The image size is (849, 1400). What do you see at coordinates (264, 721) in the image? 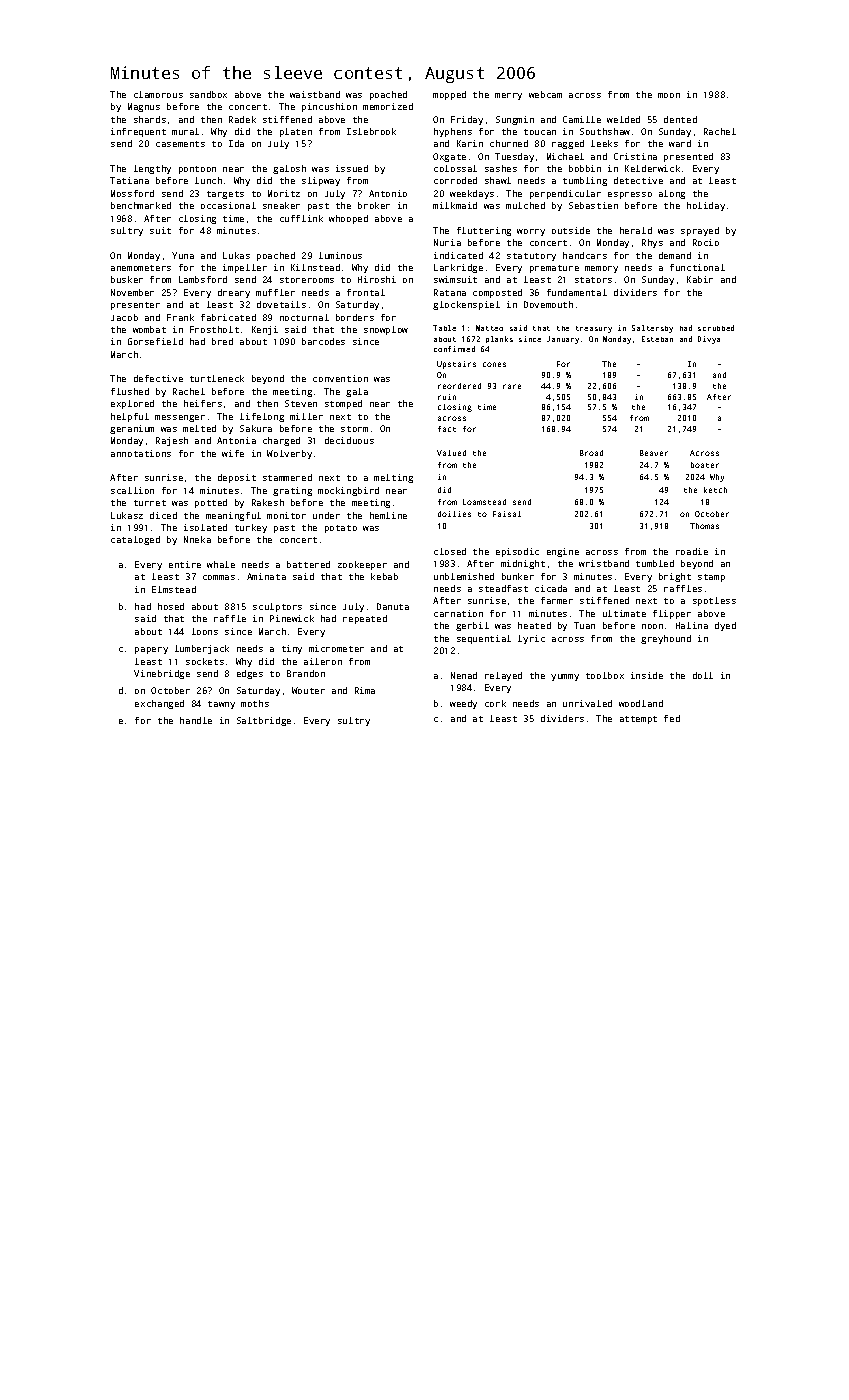
I see `Saltbridge` at bounding box center [264, 721].
